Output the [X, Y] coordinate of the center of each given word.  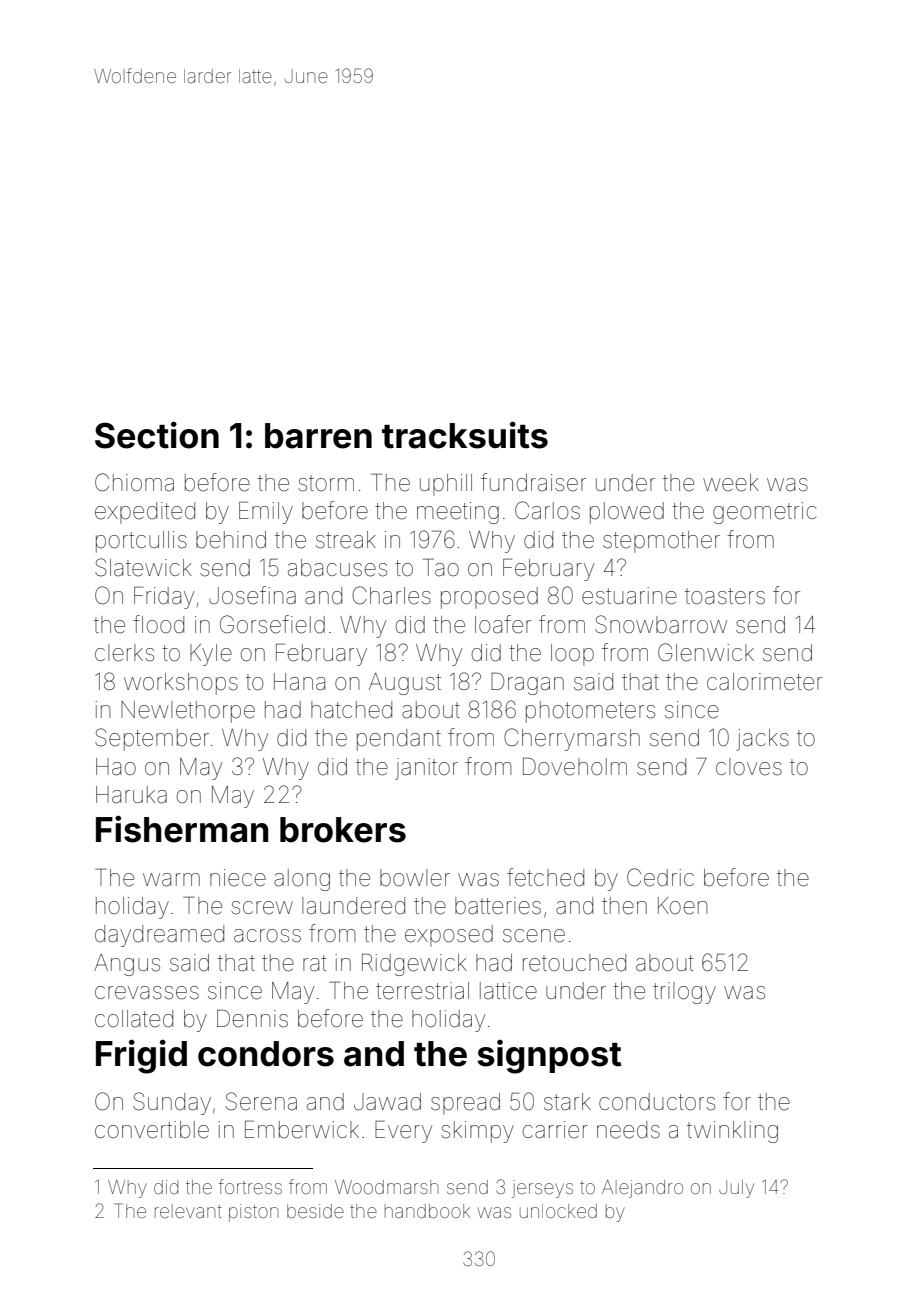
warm [171, 880]
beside [315, 1211]
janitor [426, 769]
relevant [188, 1211]
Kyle [211, 655]
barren [318, 436]
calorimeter [764, 682]
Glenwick [706, 652]
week [731, 483]
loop [572, 655]
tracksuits [465, 435]
